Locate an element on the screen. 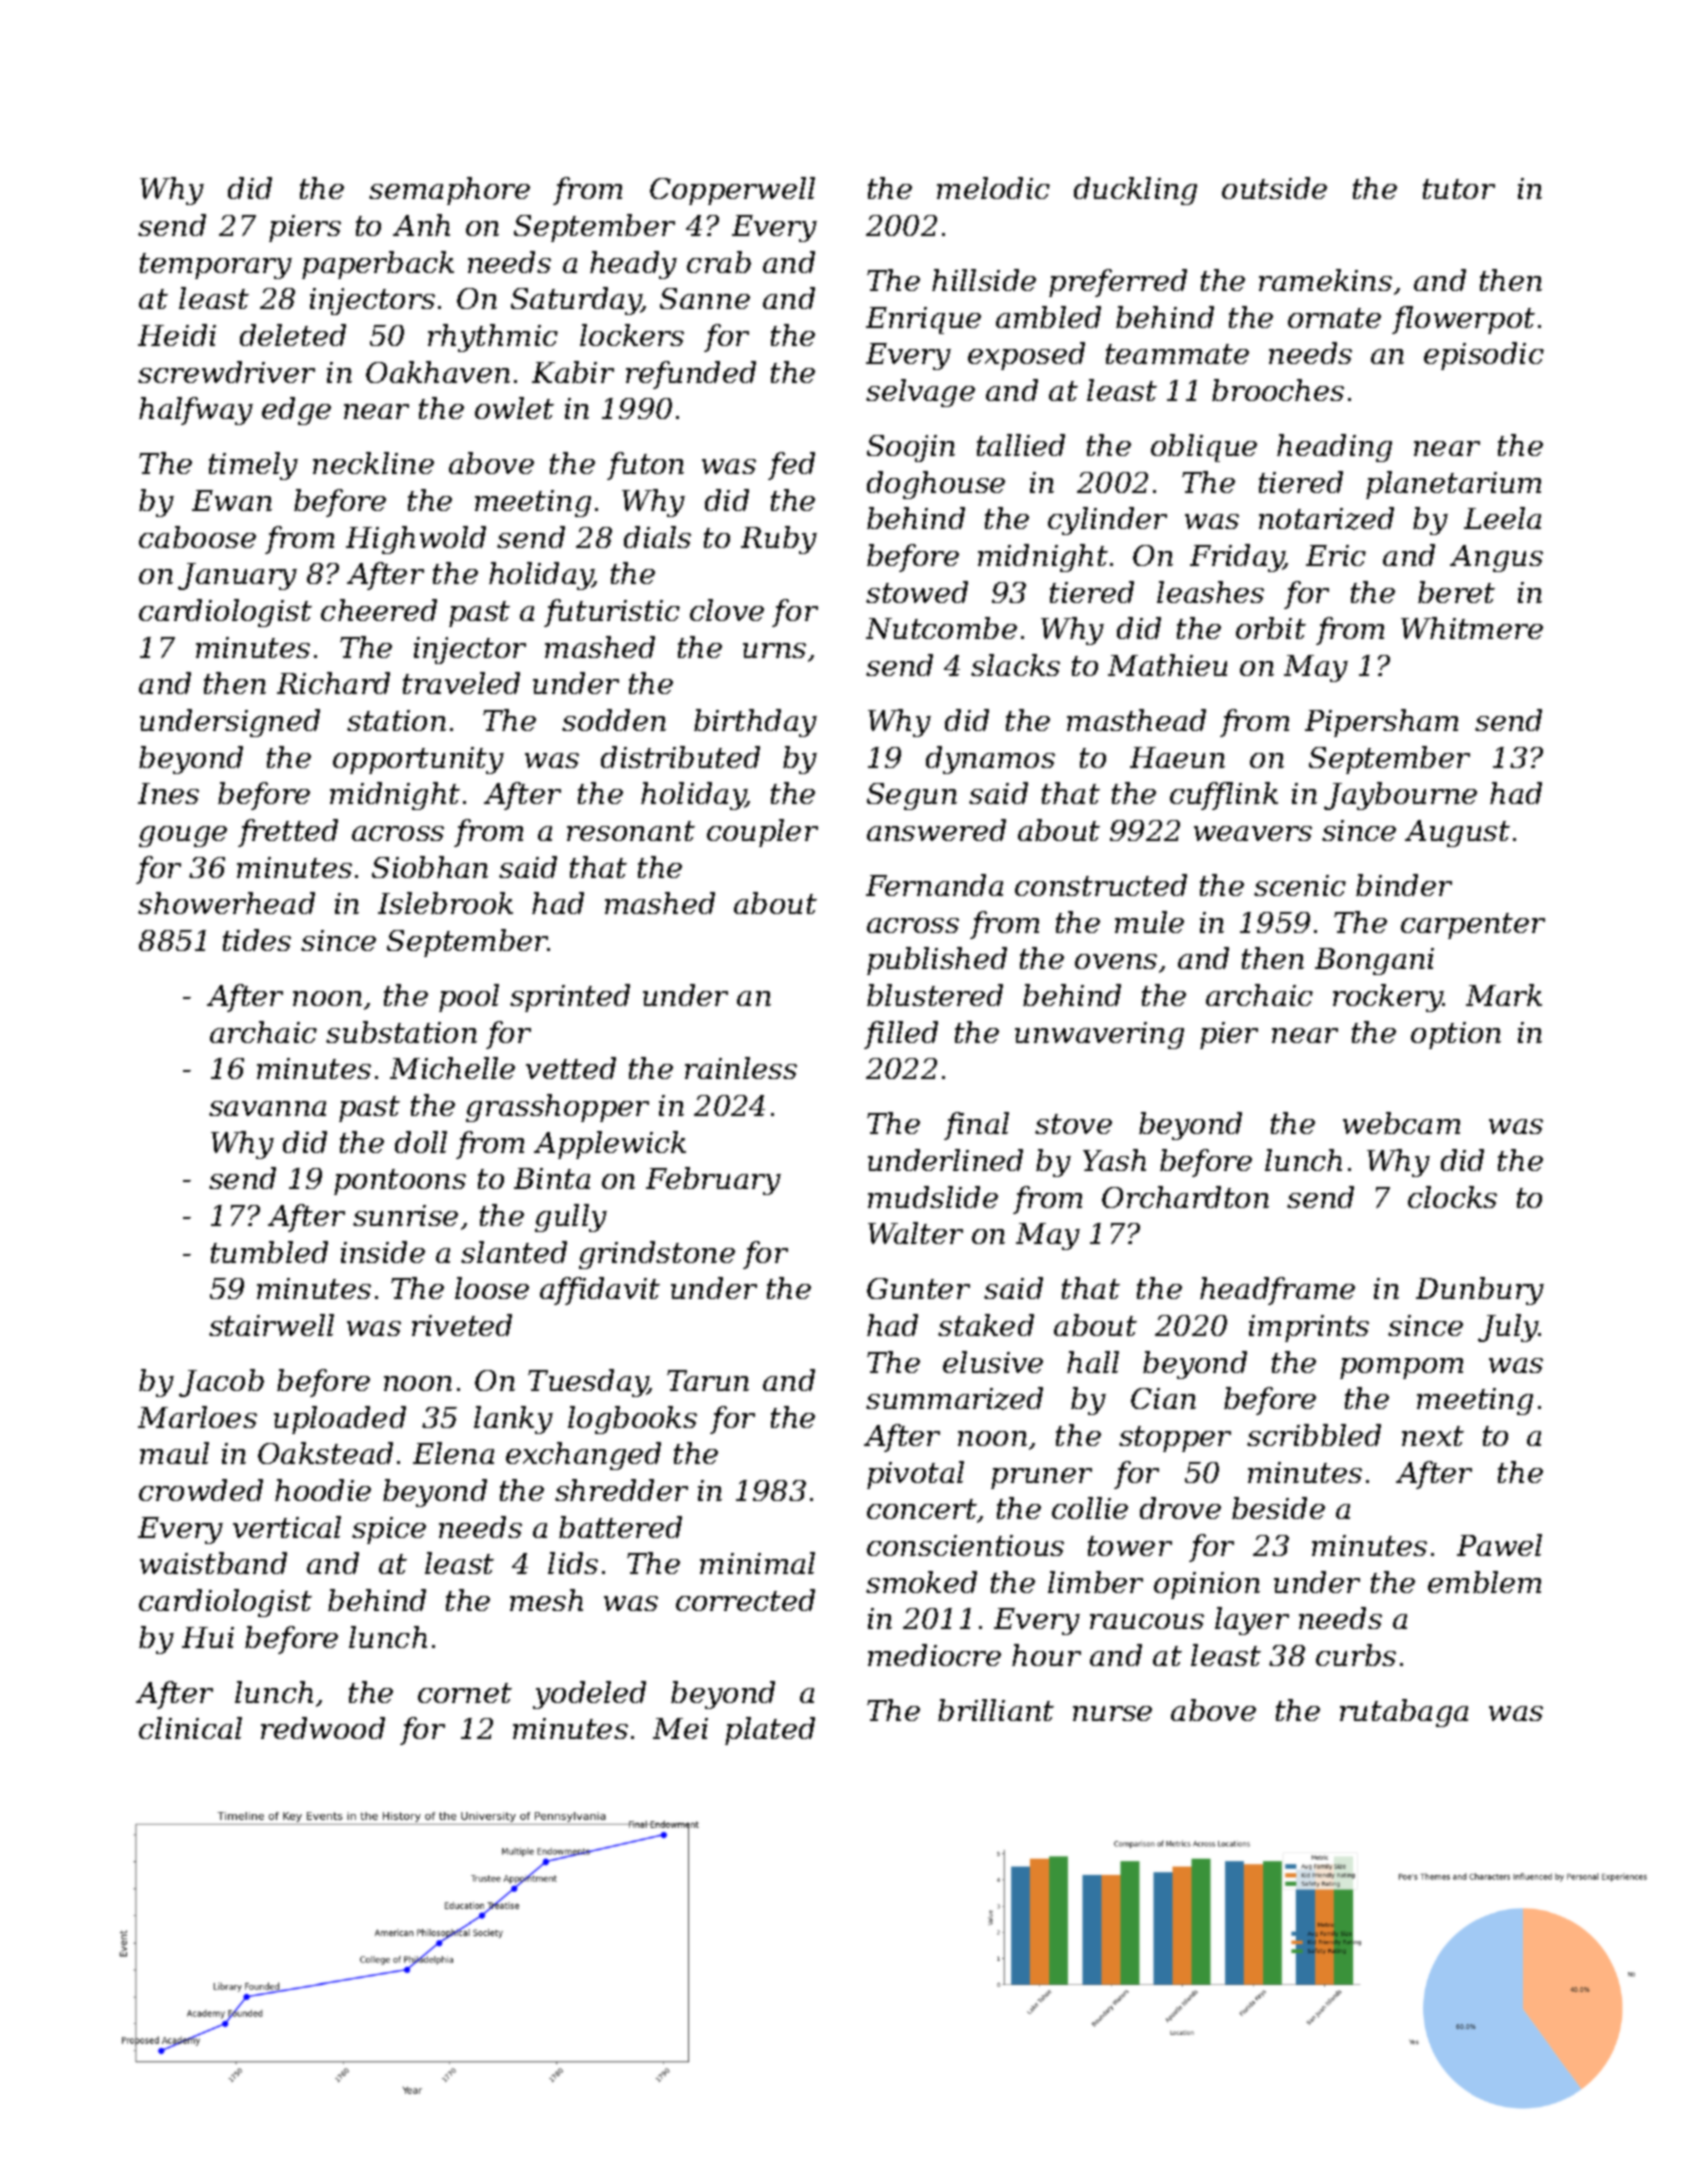 The width and height of the screenshot is (1683, 2178). traveled is located at coordinates (461, 683).
